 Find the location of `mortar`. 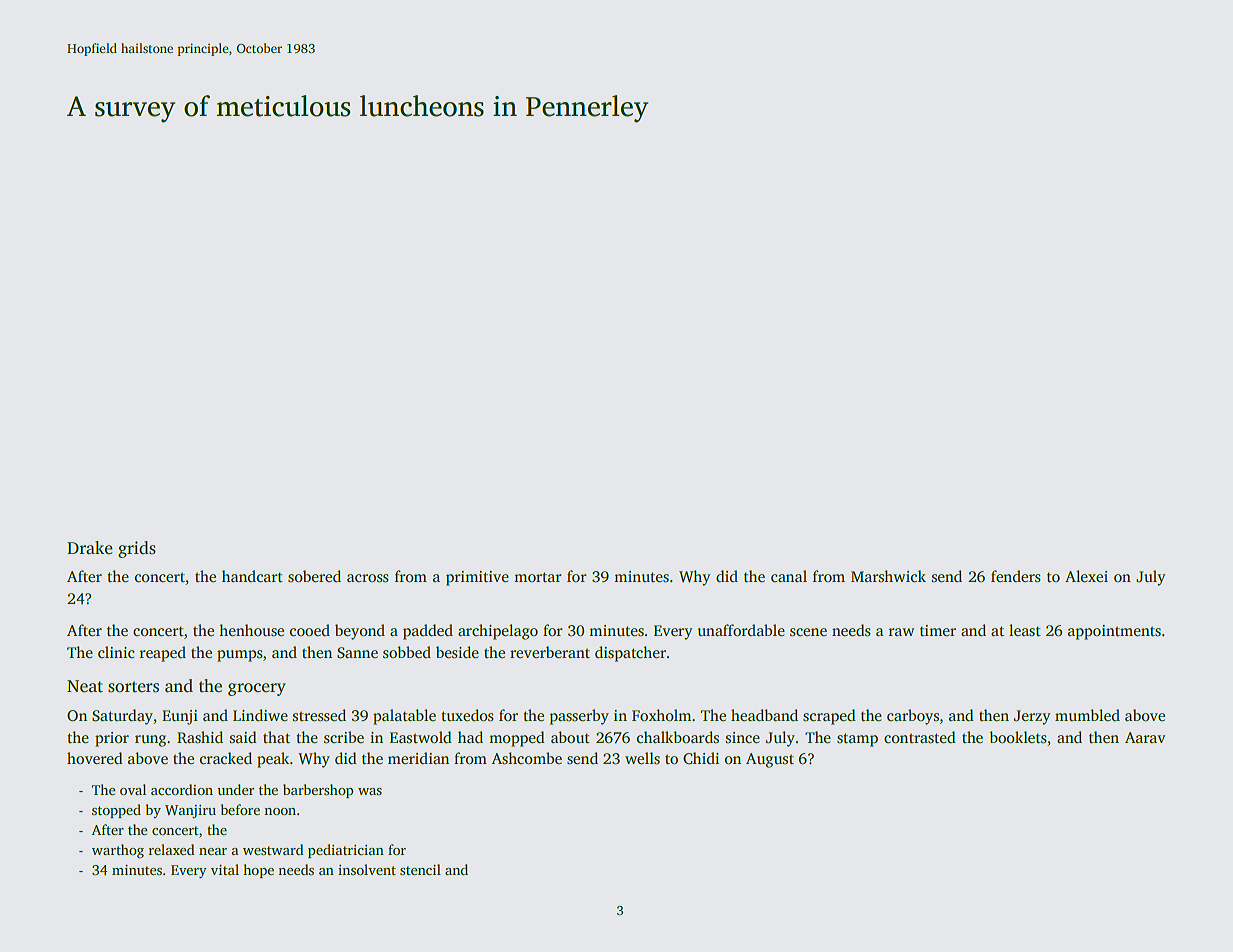

mortar is located at coordinates (538, 577).
